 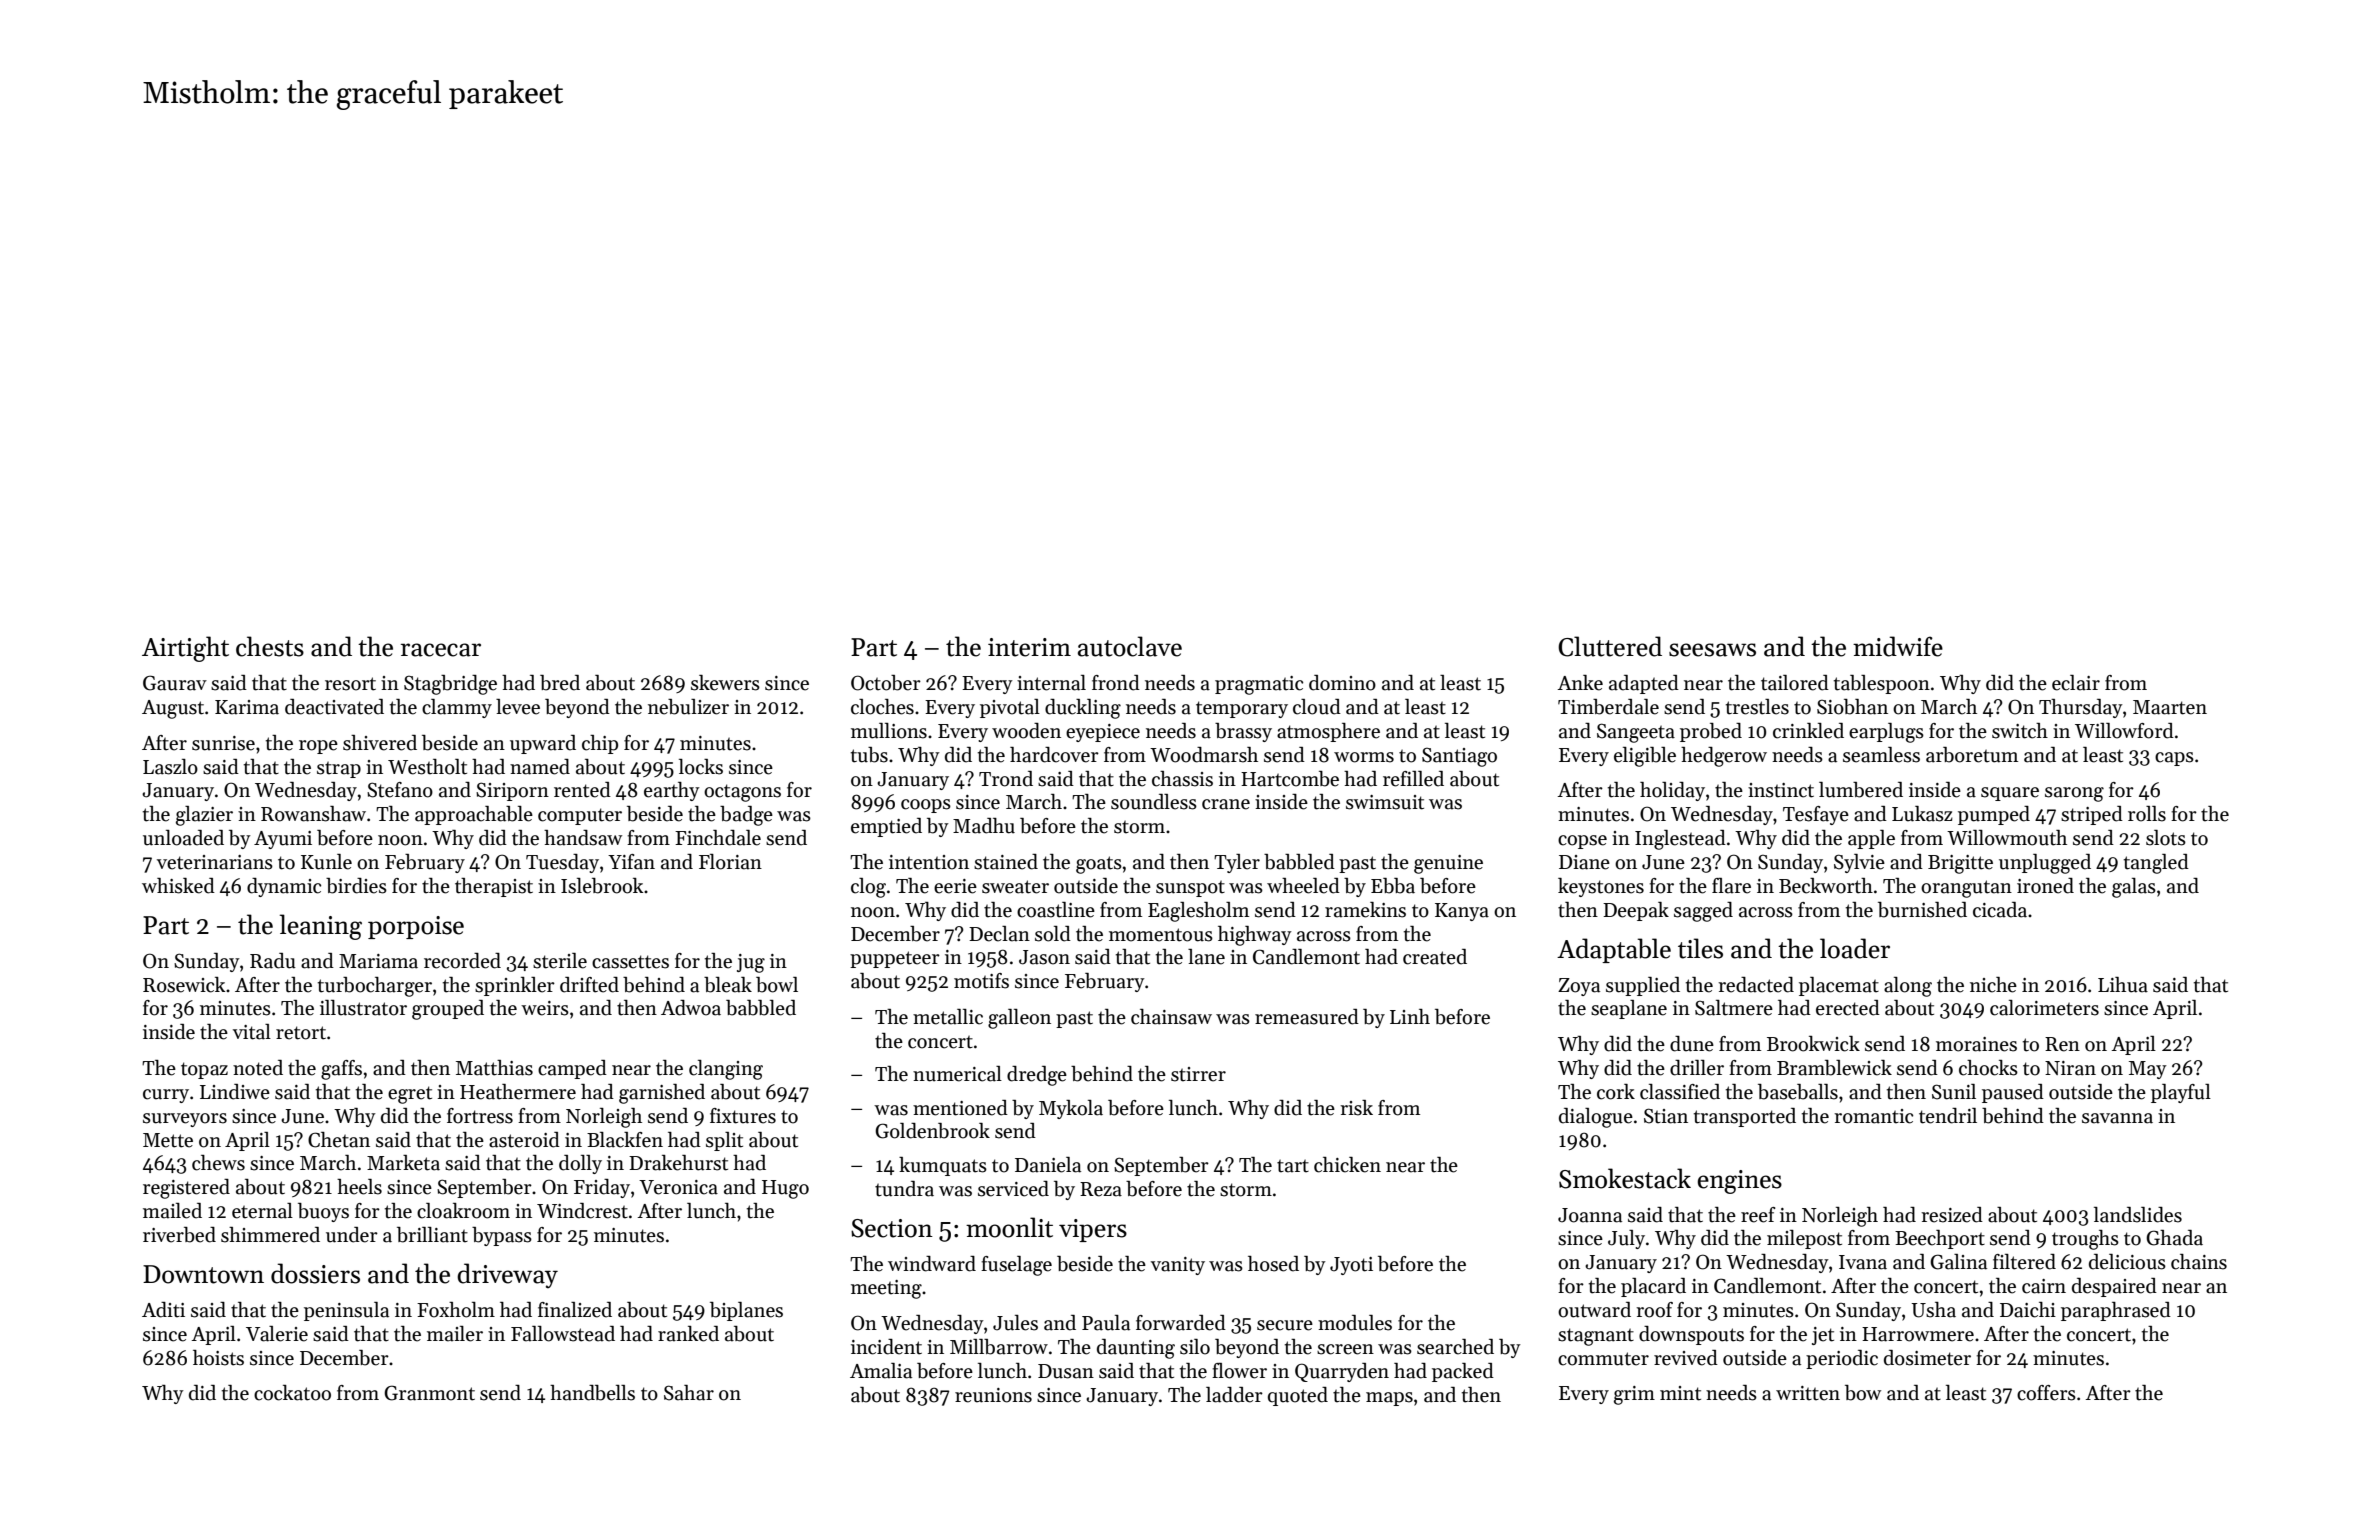 What do you see at coordinates (1435, 957) in the image?
I see `created` at bounding box center [1435, 957].
